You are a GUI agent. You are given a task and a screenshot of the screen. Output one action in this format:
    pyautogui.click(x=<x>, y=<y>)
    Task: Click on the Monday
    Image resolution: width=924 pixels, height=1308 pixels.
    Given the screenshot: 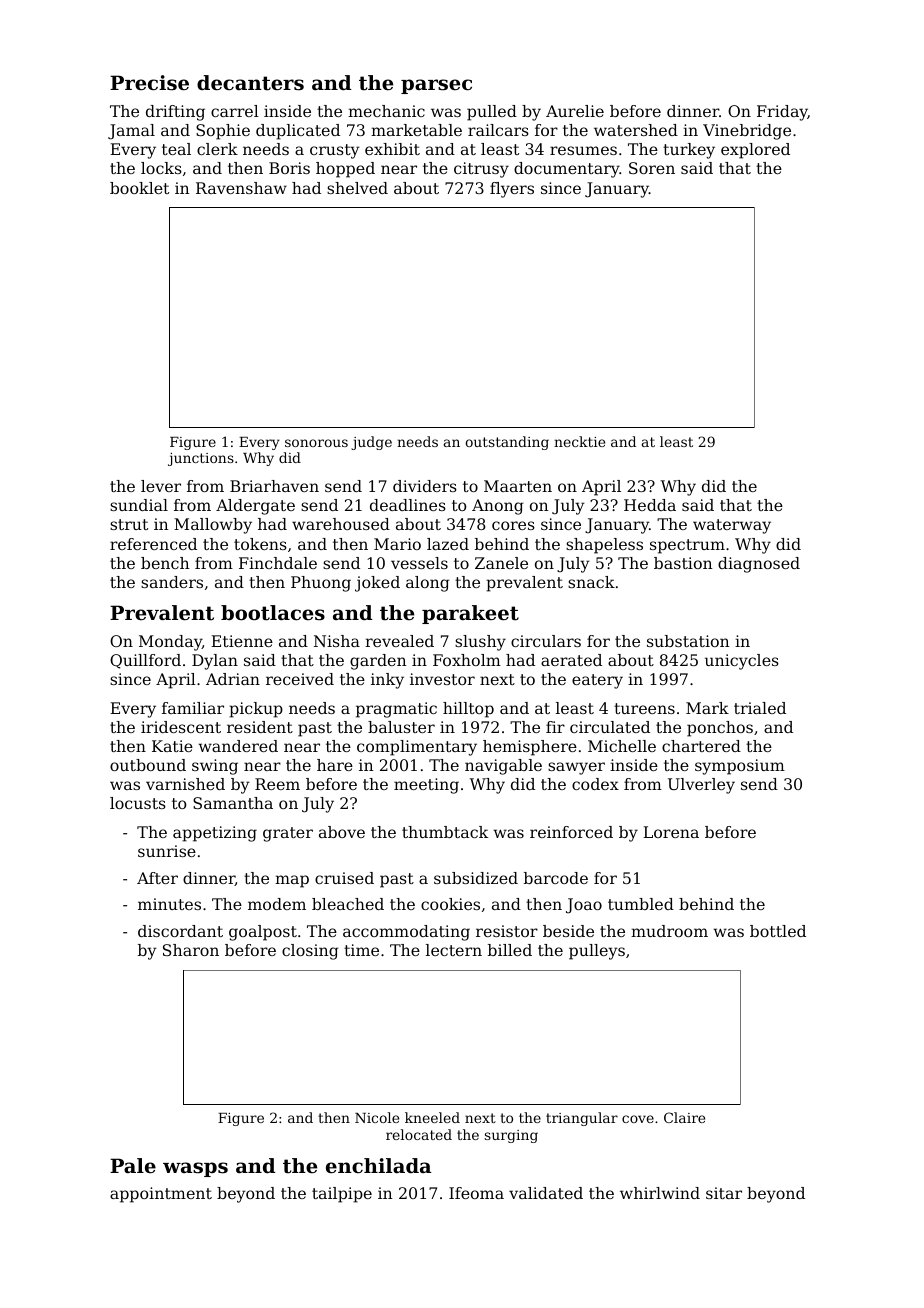 What is the action you would take?
    pyautogui.click(x=170, y=643)
